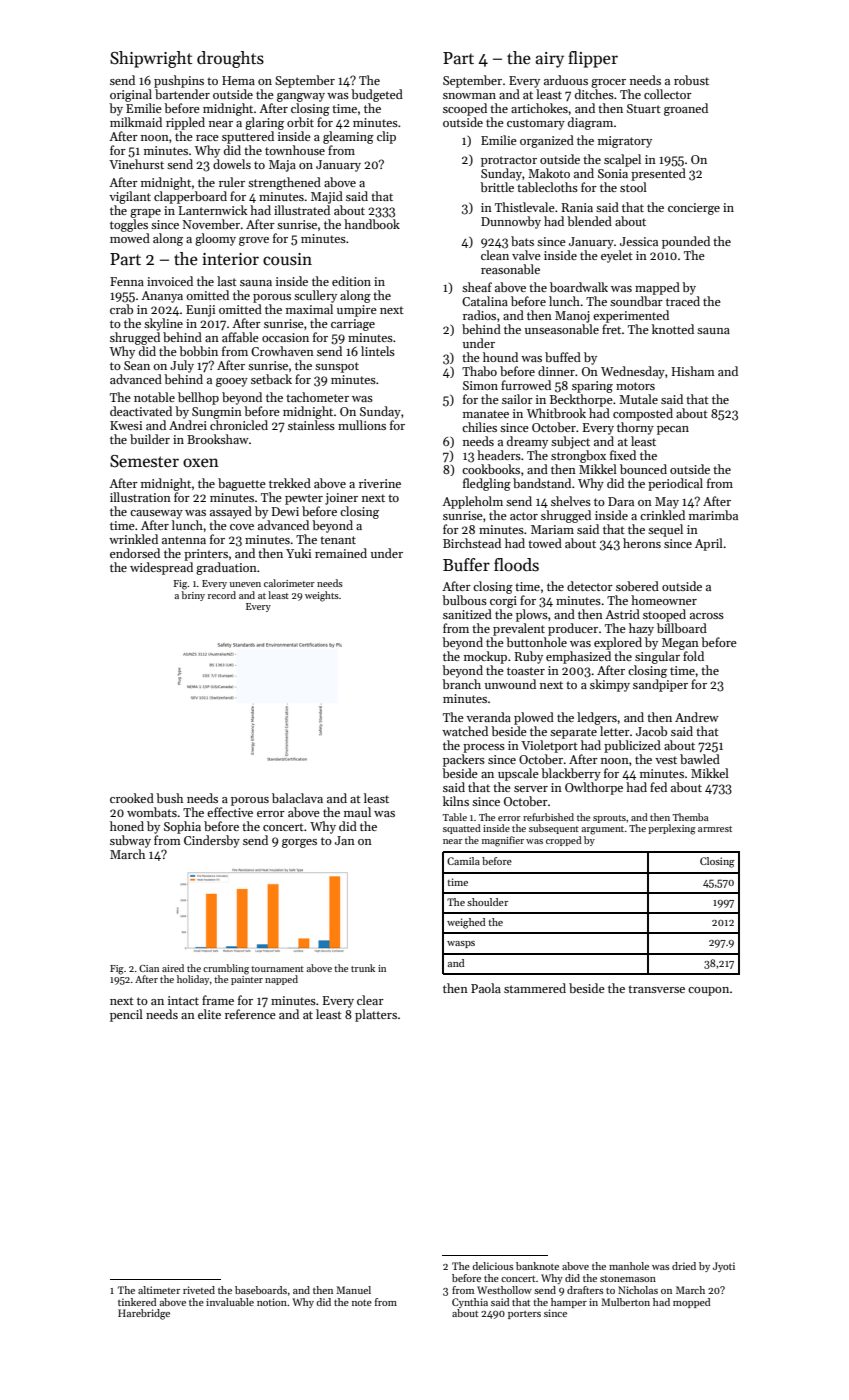  What do you see at coordinates (684, 1266) in the document?
I see `dried` at bounding box center [684, 1266].
